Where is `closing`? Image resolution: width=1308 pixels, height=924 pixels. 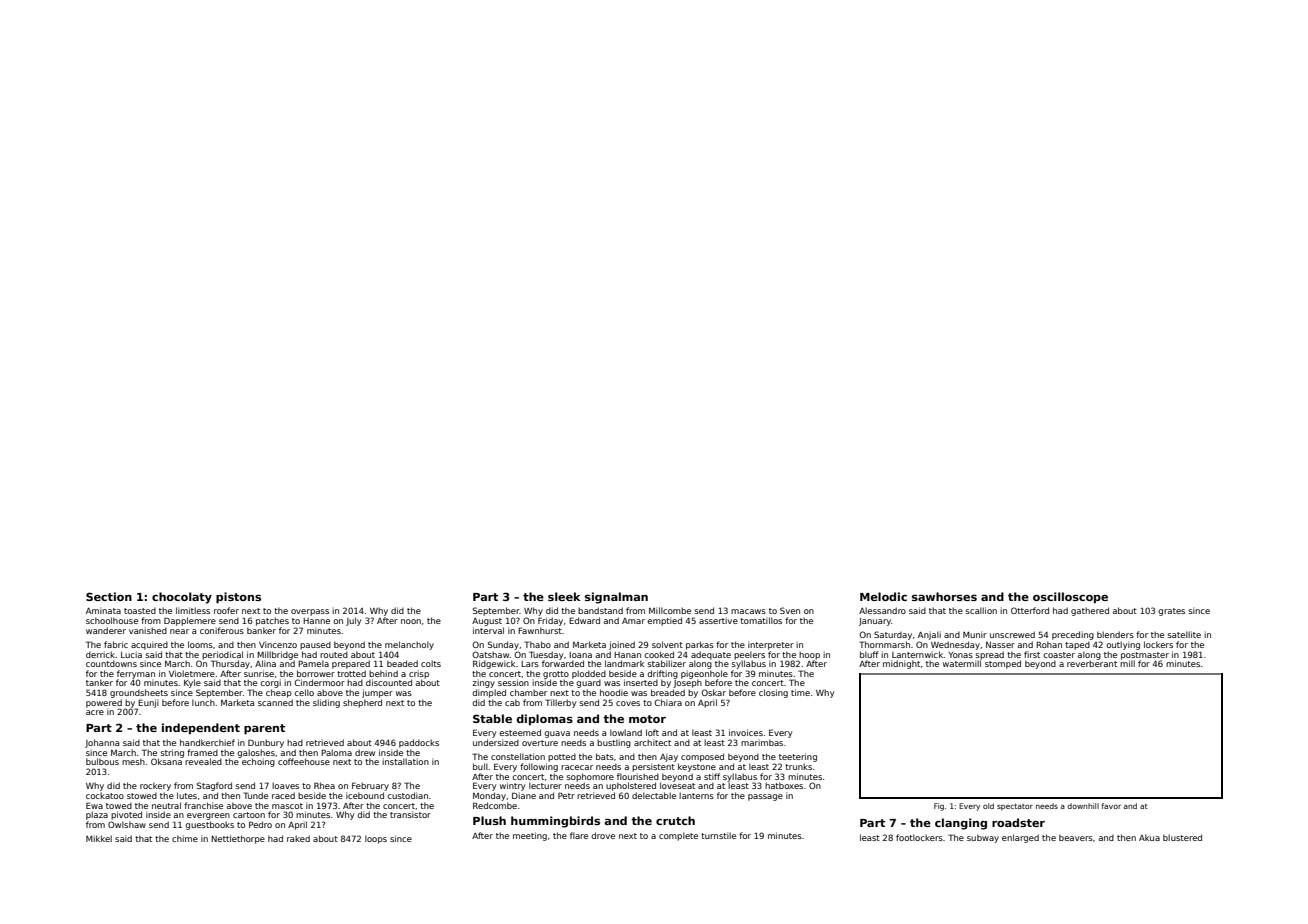 closing is located at coordinates (773, 693).
